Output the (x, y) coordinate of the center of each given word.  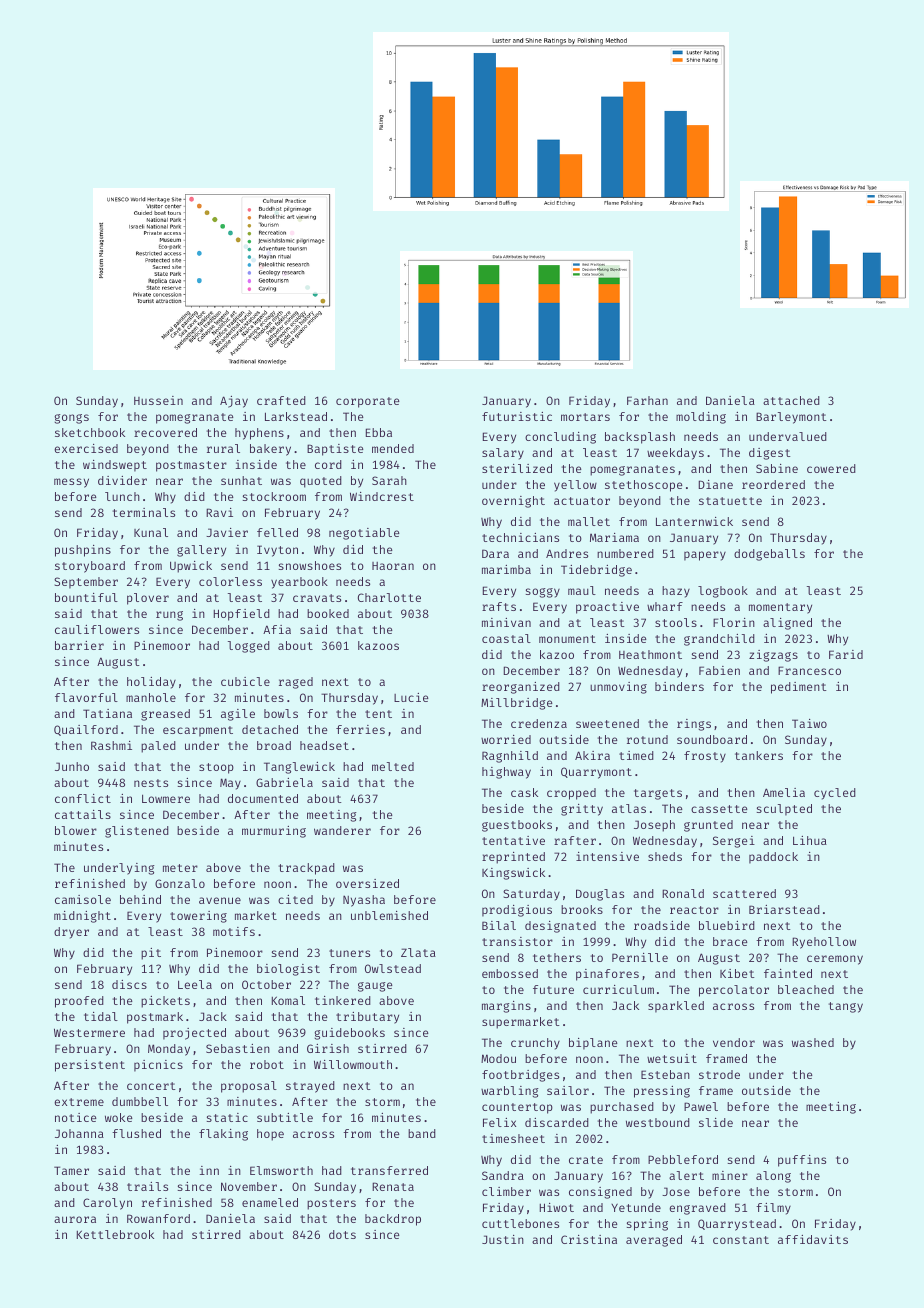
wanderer (342, 830)
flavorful (86, 697)
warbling (510, 1092)
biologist (288, 970)
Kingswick (513, 874)
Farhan (647, 400)
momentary (780, 608)
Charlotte (389, 597)
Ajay (234, 402)
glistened (137, 832)
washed (813, 1042)
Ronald (683, 893)
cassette (719, 809)
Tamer (71, 1170)
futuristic (517, 416)
